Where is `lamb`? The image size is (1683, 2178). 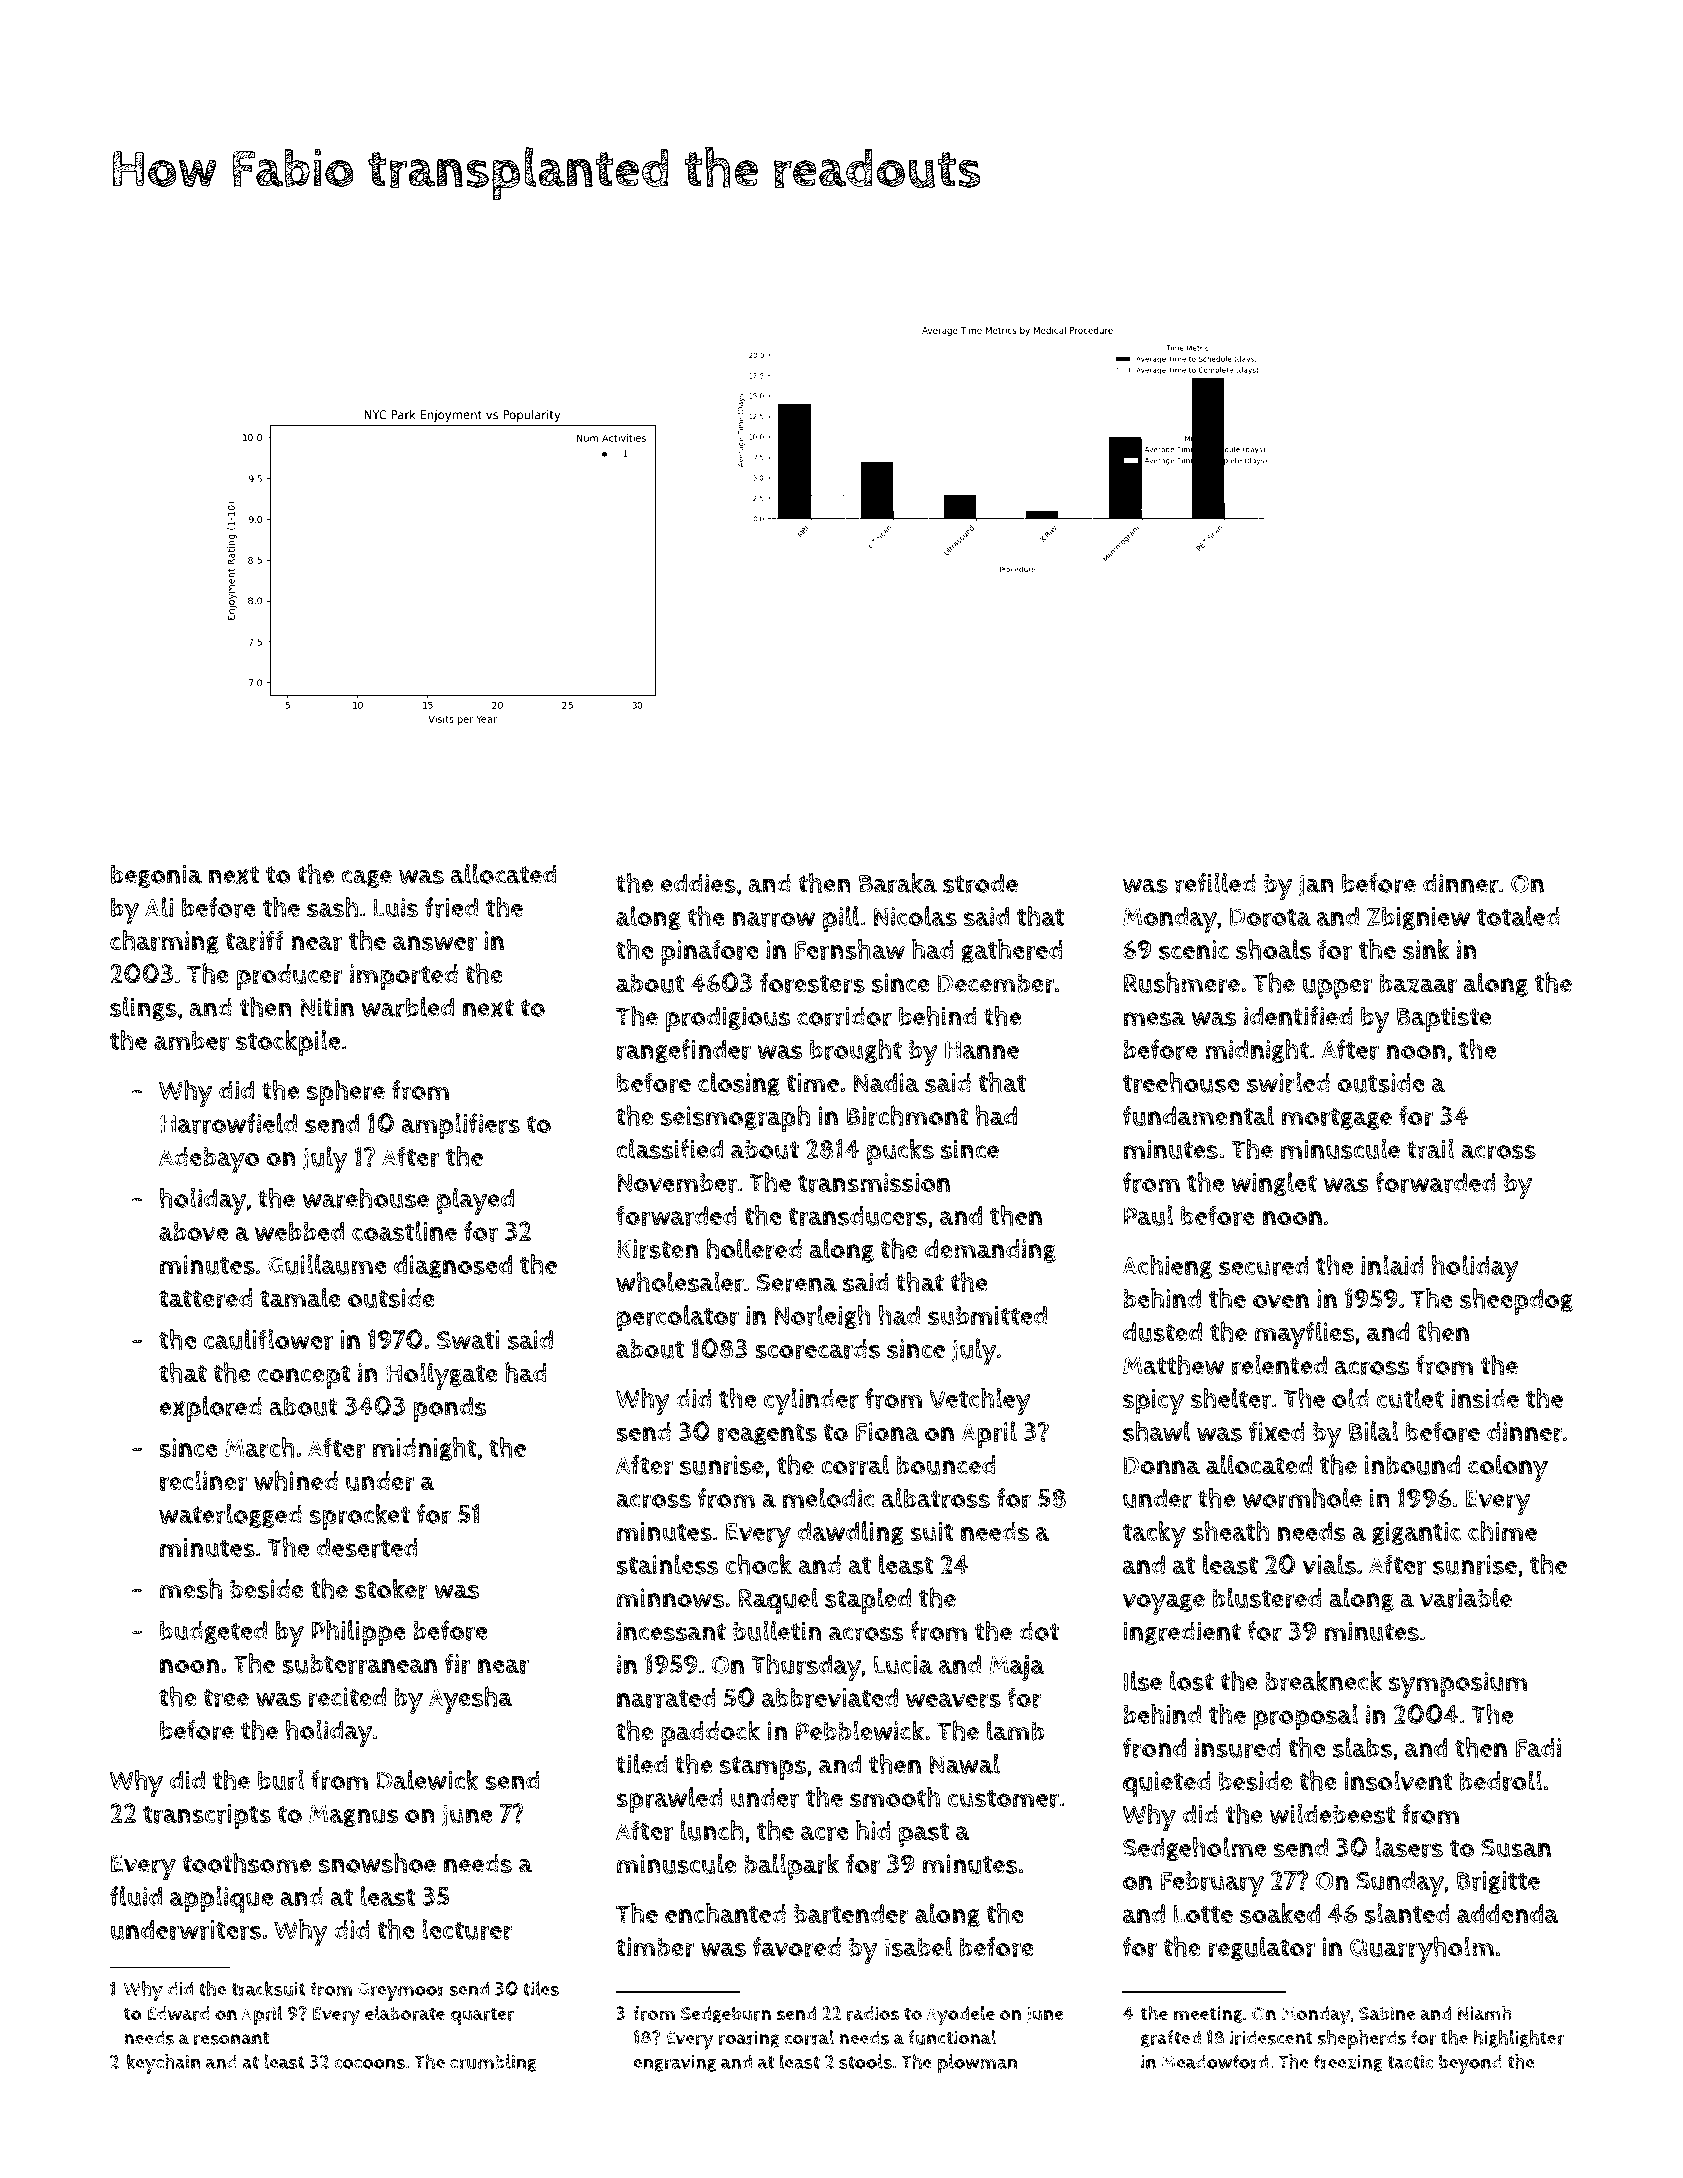
lamb is located at coordinates (1016, 1730).
